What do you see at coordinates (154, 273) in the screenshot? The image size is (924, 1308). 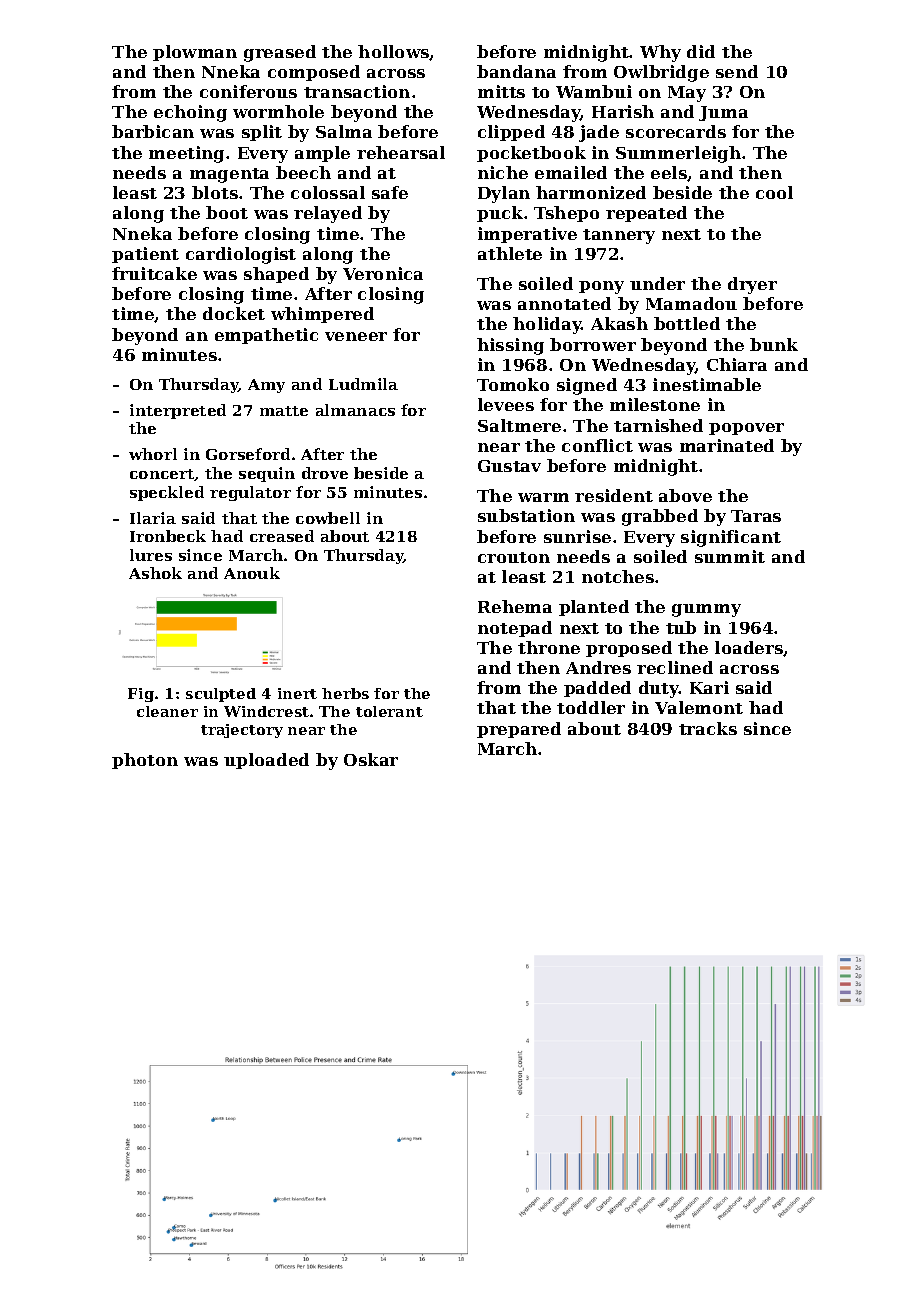 I see `fruitcake` at bounding box center [154, 273].
